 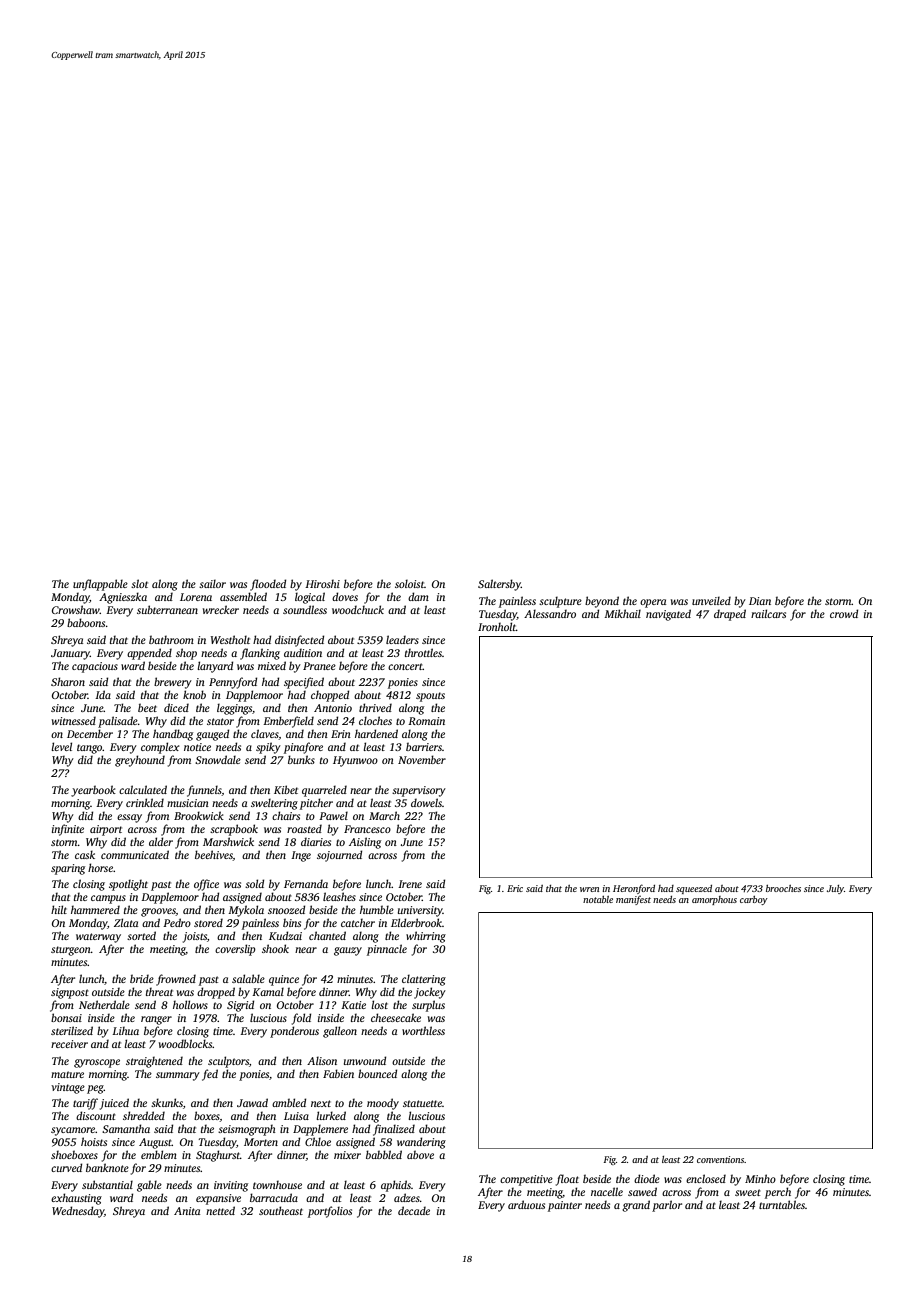 What do you see at coordinates (76, 1199) in the document?
I see `exhausting` at bounding box center [76, 1199].
